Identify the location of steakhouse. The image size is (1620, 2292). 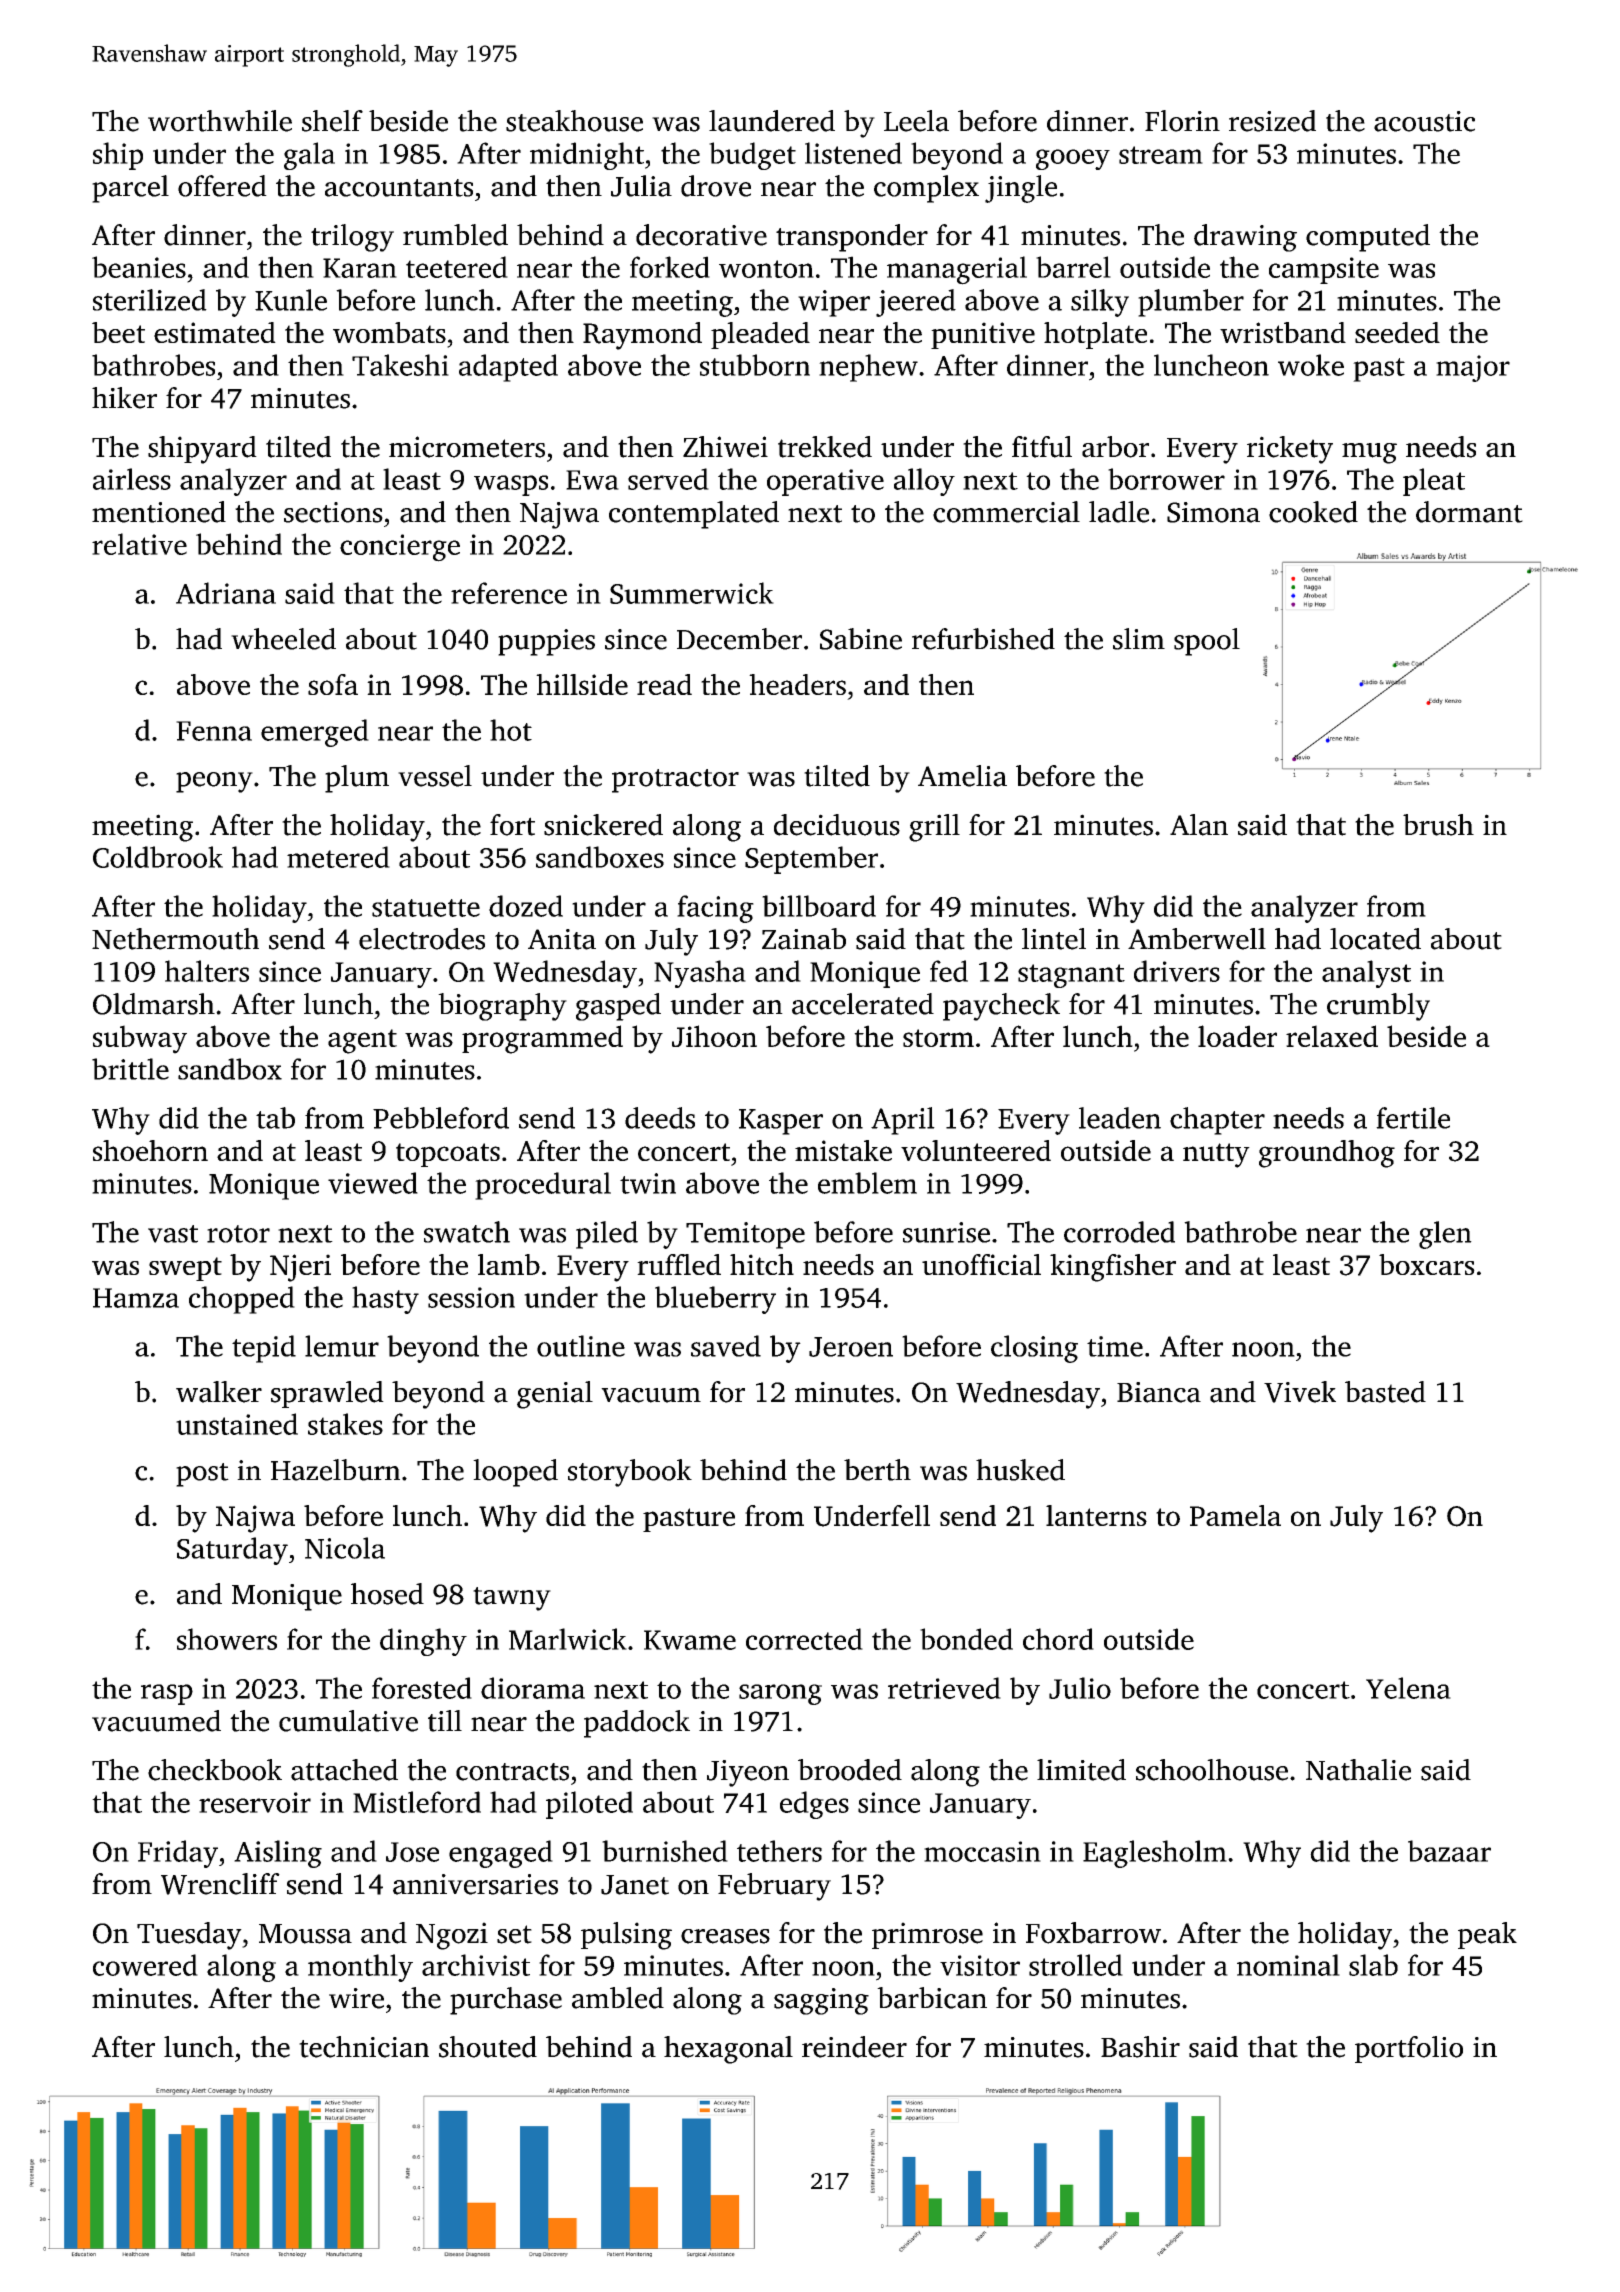
(574, 121).
